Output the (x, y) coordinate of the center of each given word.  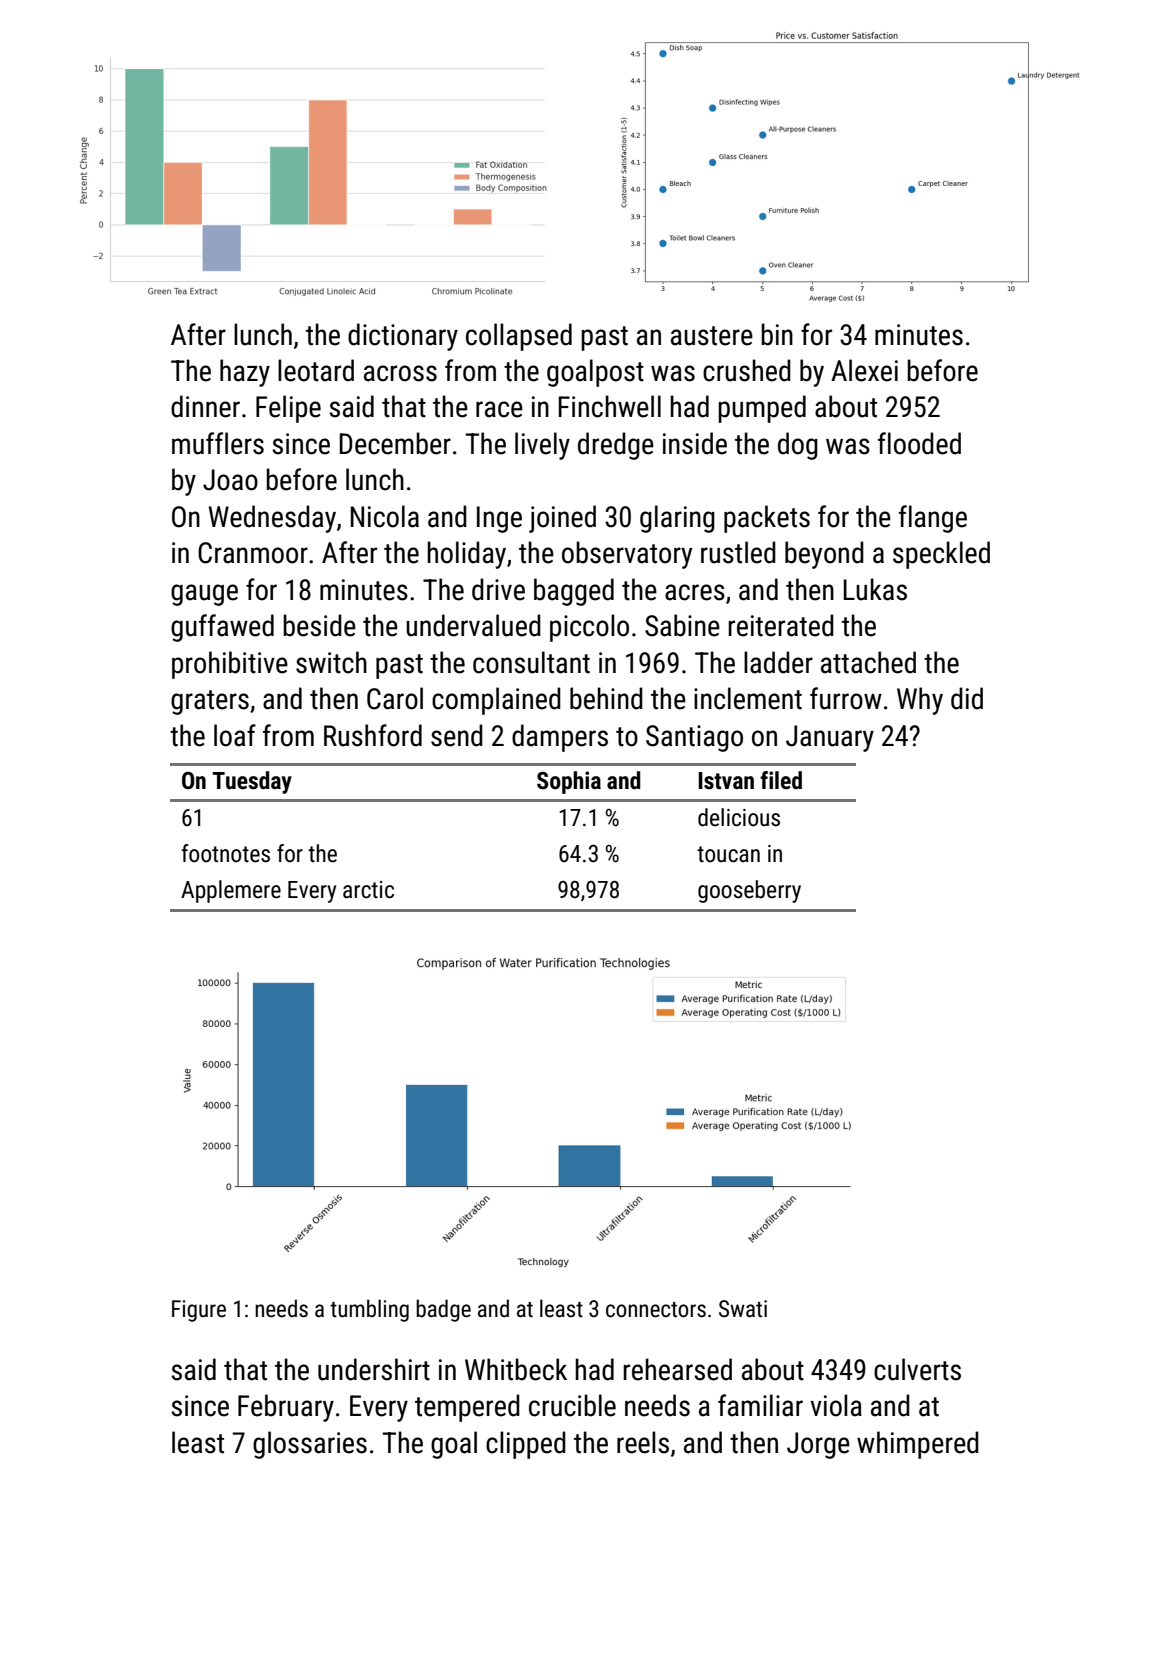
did (967, 698)
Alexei (864, 370)
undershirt (374, 1369)
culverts (917, 1369)
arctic (368, 890)
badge (443, 1310)
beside (319, 625)
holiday (466, 555)
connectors (656, 1310)
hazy (245, 373)
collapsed (519, 337)
